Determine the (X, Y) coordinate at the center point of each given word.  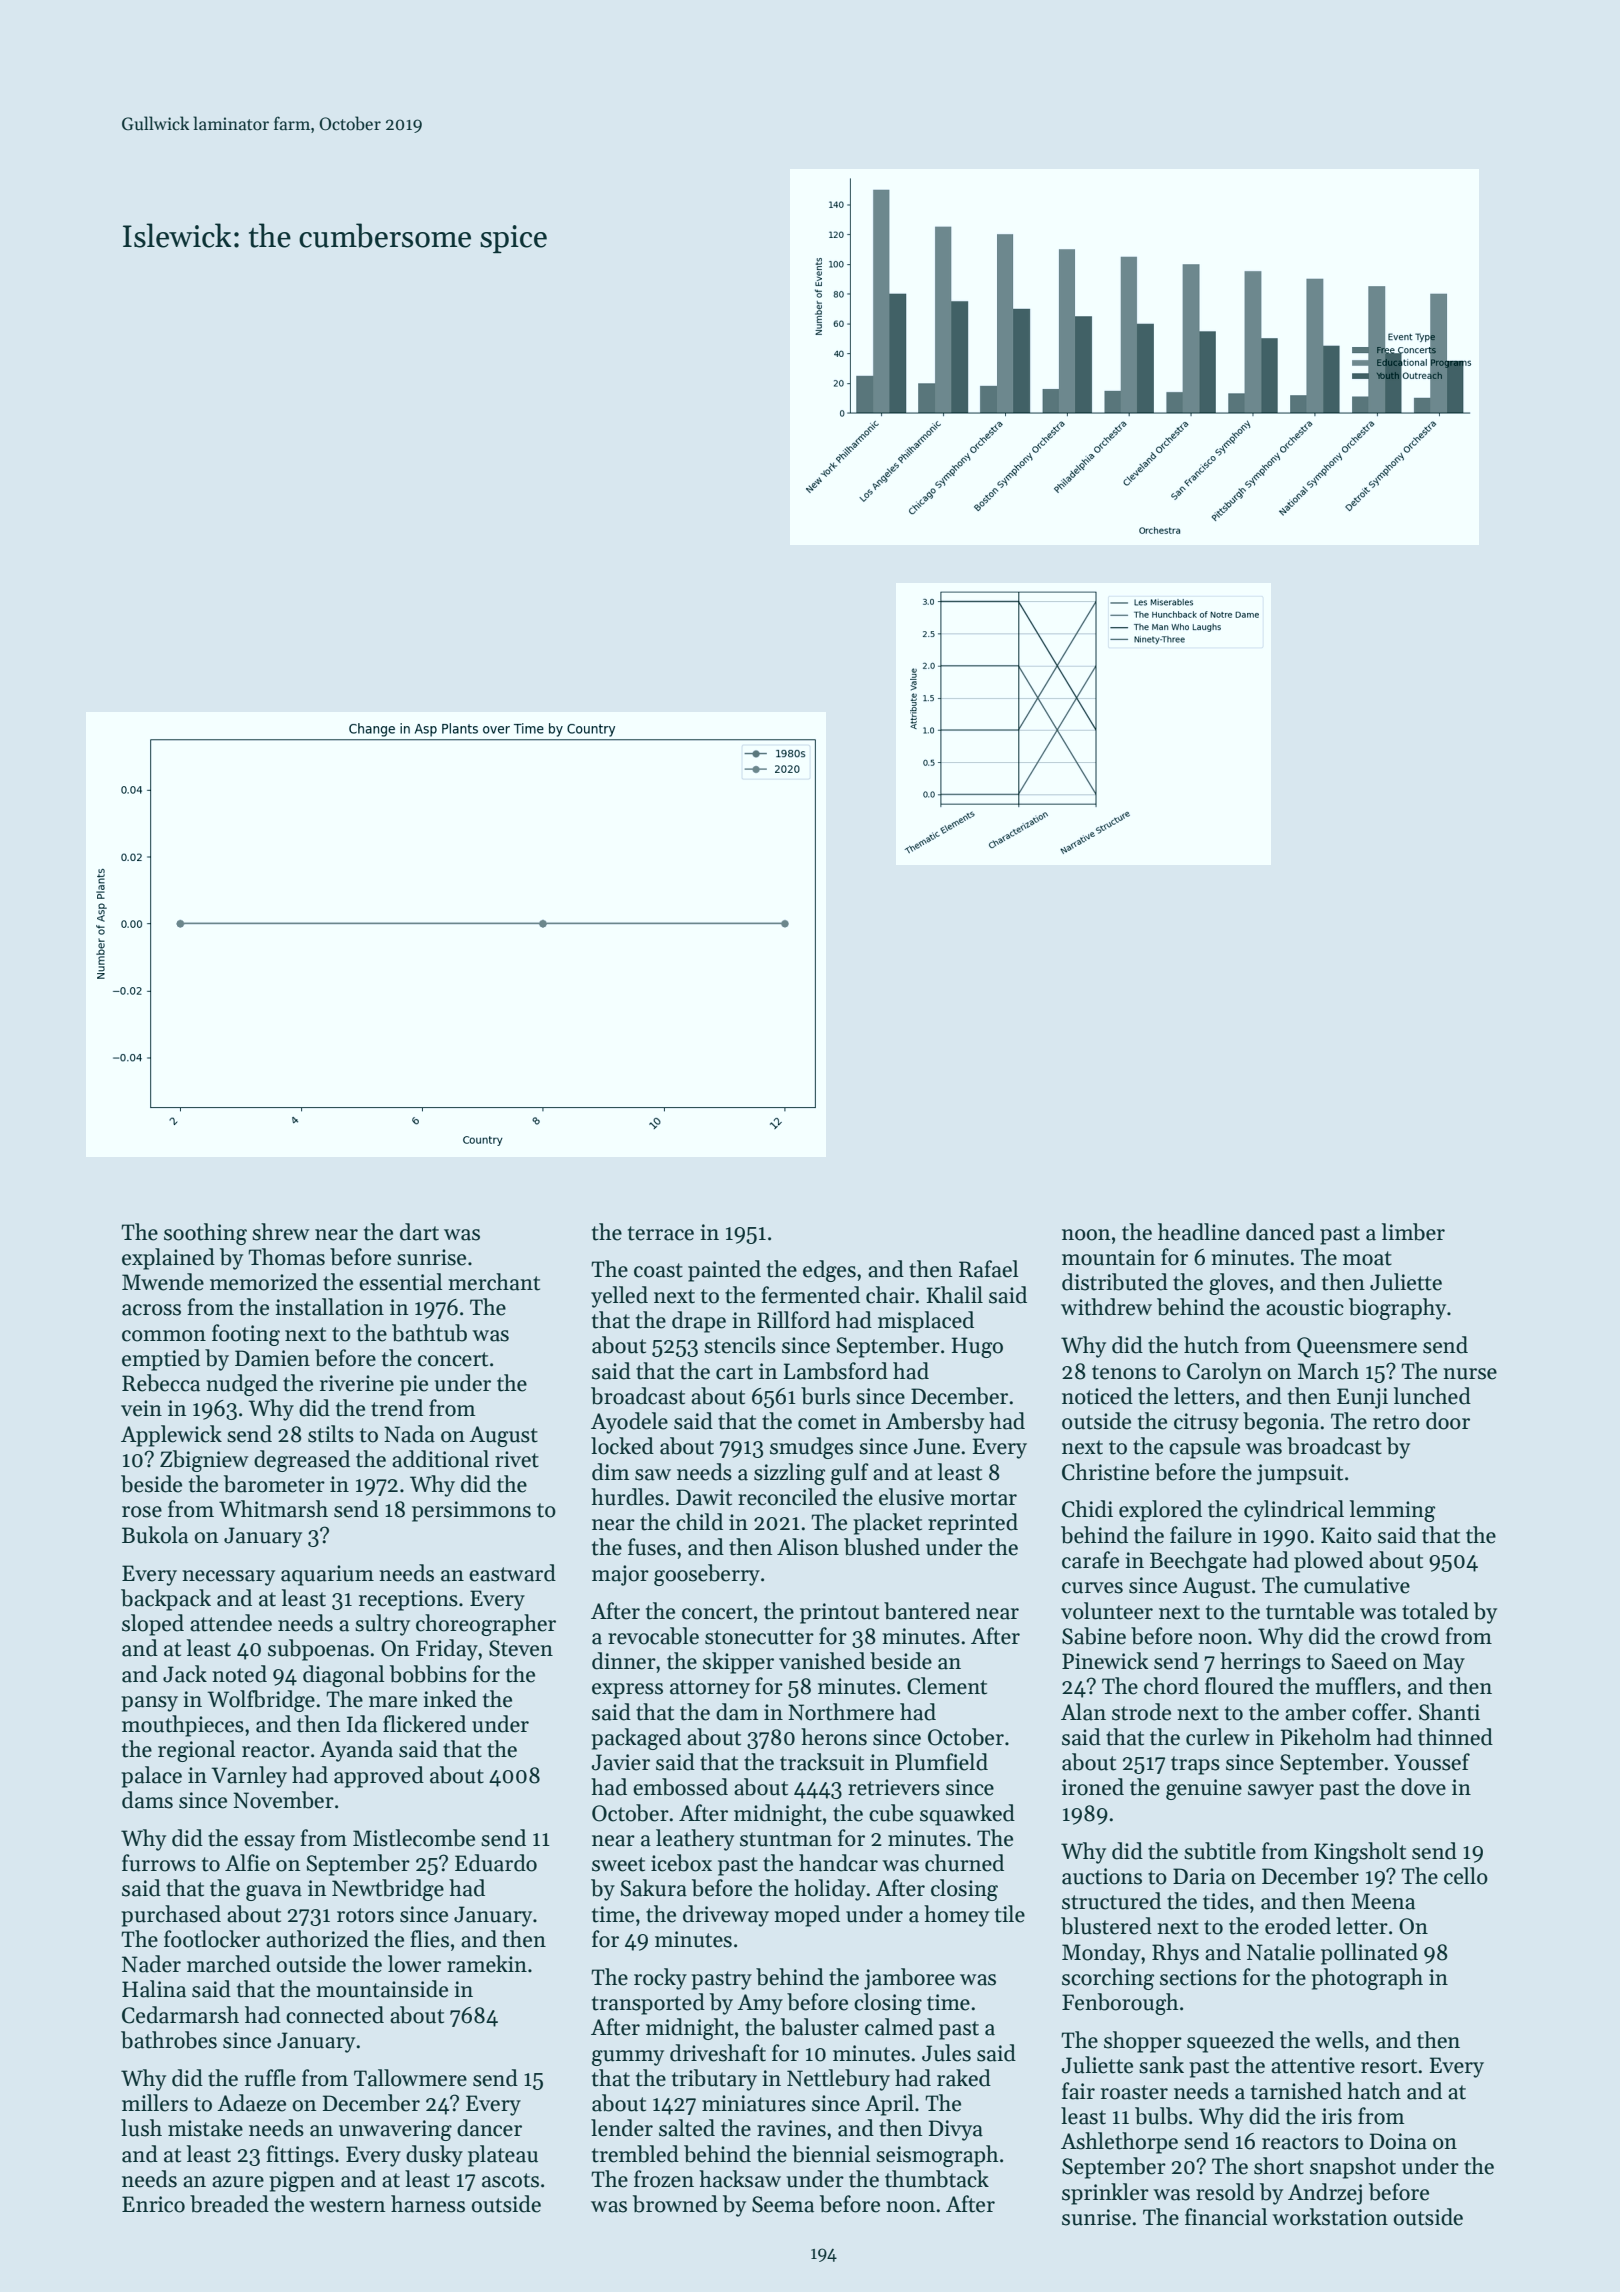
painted (724, 1271)
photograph (1367, 1979)
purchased (171, 1916)
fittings (300, 2156)
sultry (382, 1625)
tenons (1124, 1372)
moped (807, 1916)
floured (1239, 1686)
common (164, 1336)
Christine (1105, 1472)
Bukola (155, 1535)
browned (675, 2204)
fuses (652, 1547)
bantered (927, 1611)
